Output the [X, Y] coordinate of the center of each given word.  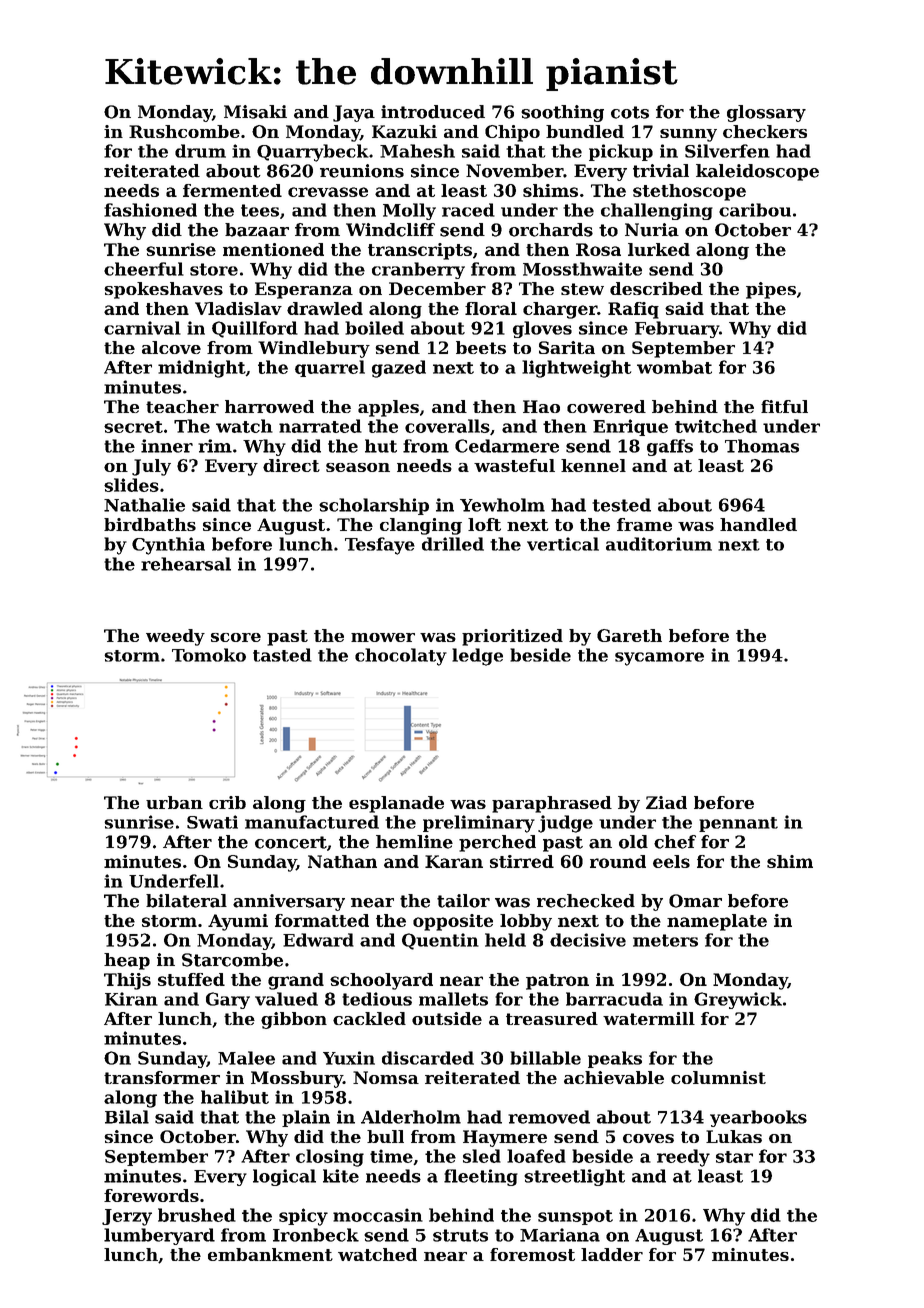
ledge [477, 657]
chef [675, 842]
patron [557, 982]
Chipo [512, 133]
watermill [649, 1018]
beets [481, 347]
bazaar [257, 230]
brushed [197, 1215]
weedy [175, 637]
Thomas [762, 446]
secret [133, 427]
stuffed [191, 979]
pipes [771, 290]
